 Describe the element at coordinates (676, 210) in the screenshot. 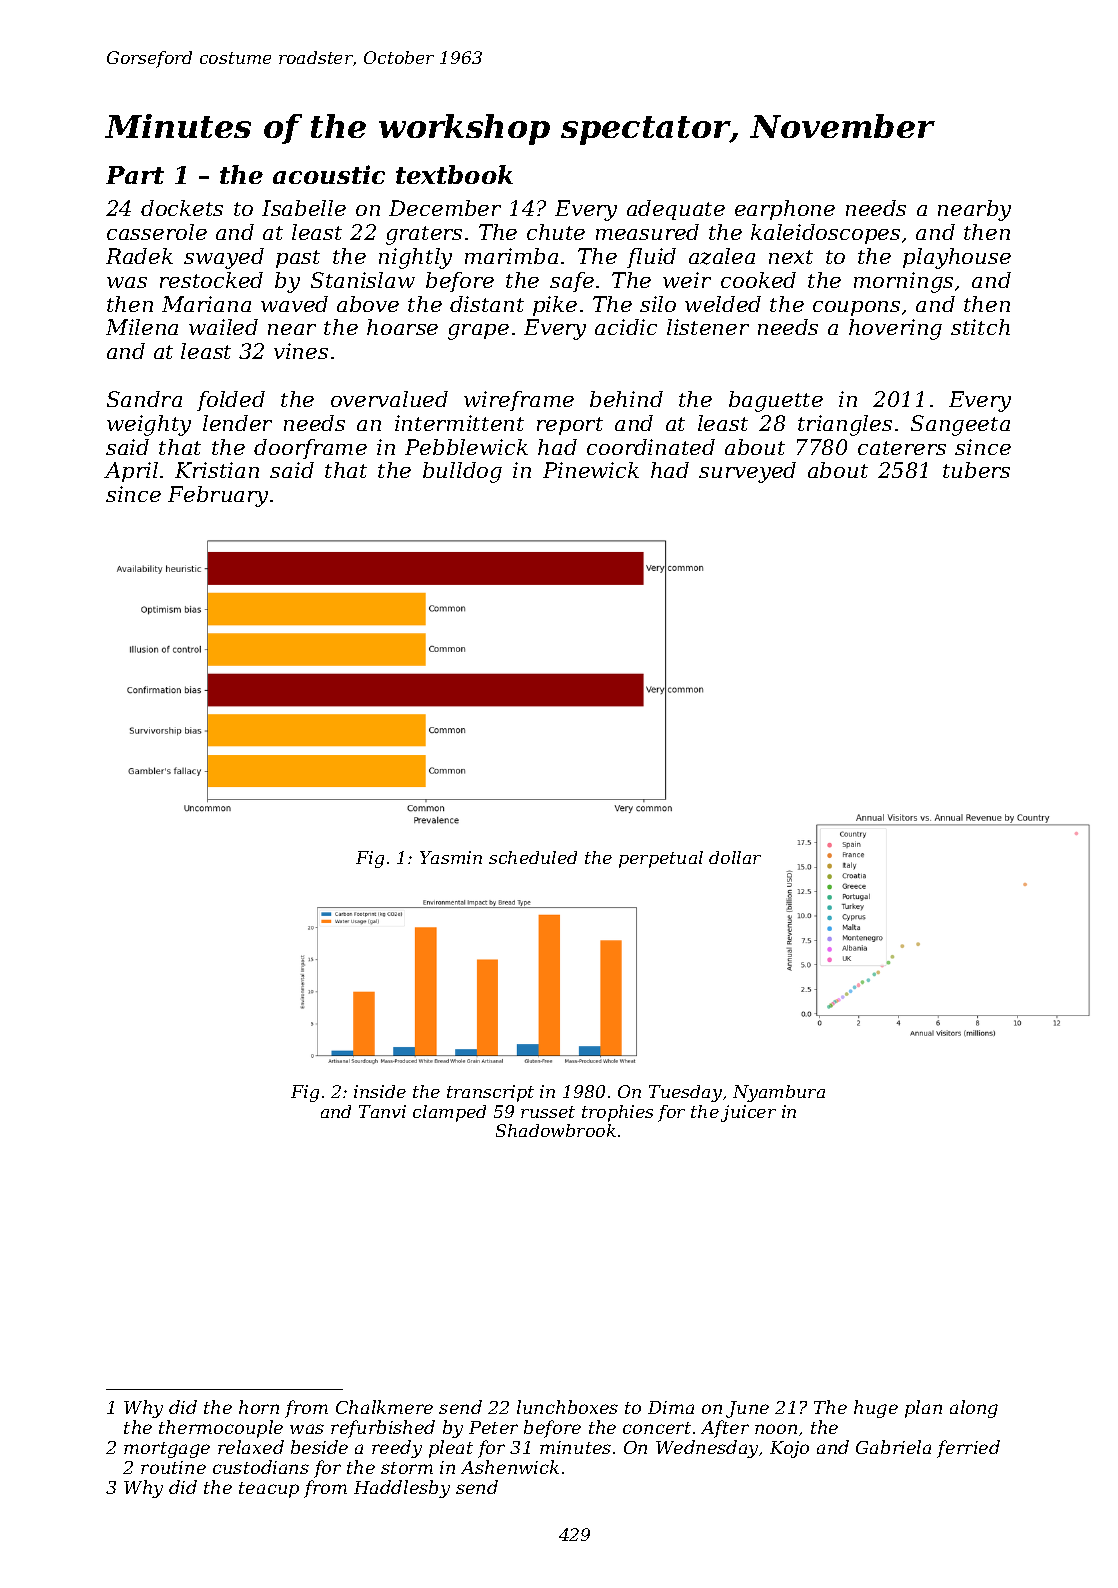

I see `adequate` at that location.
